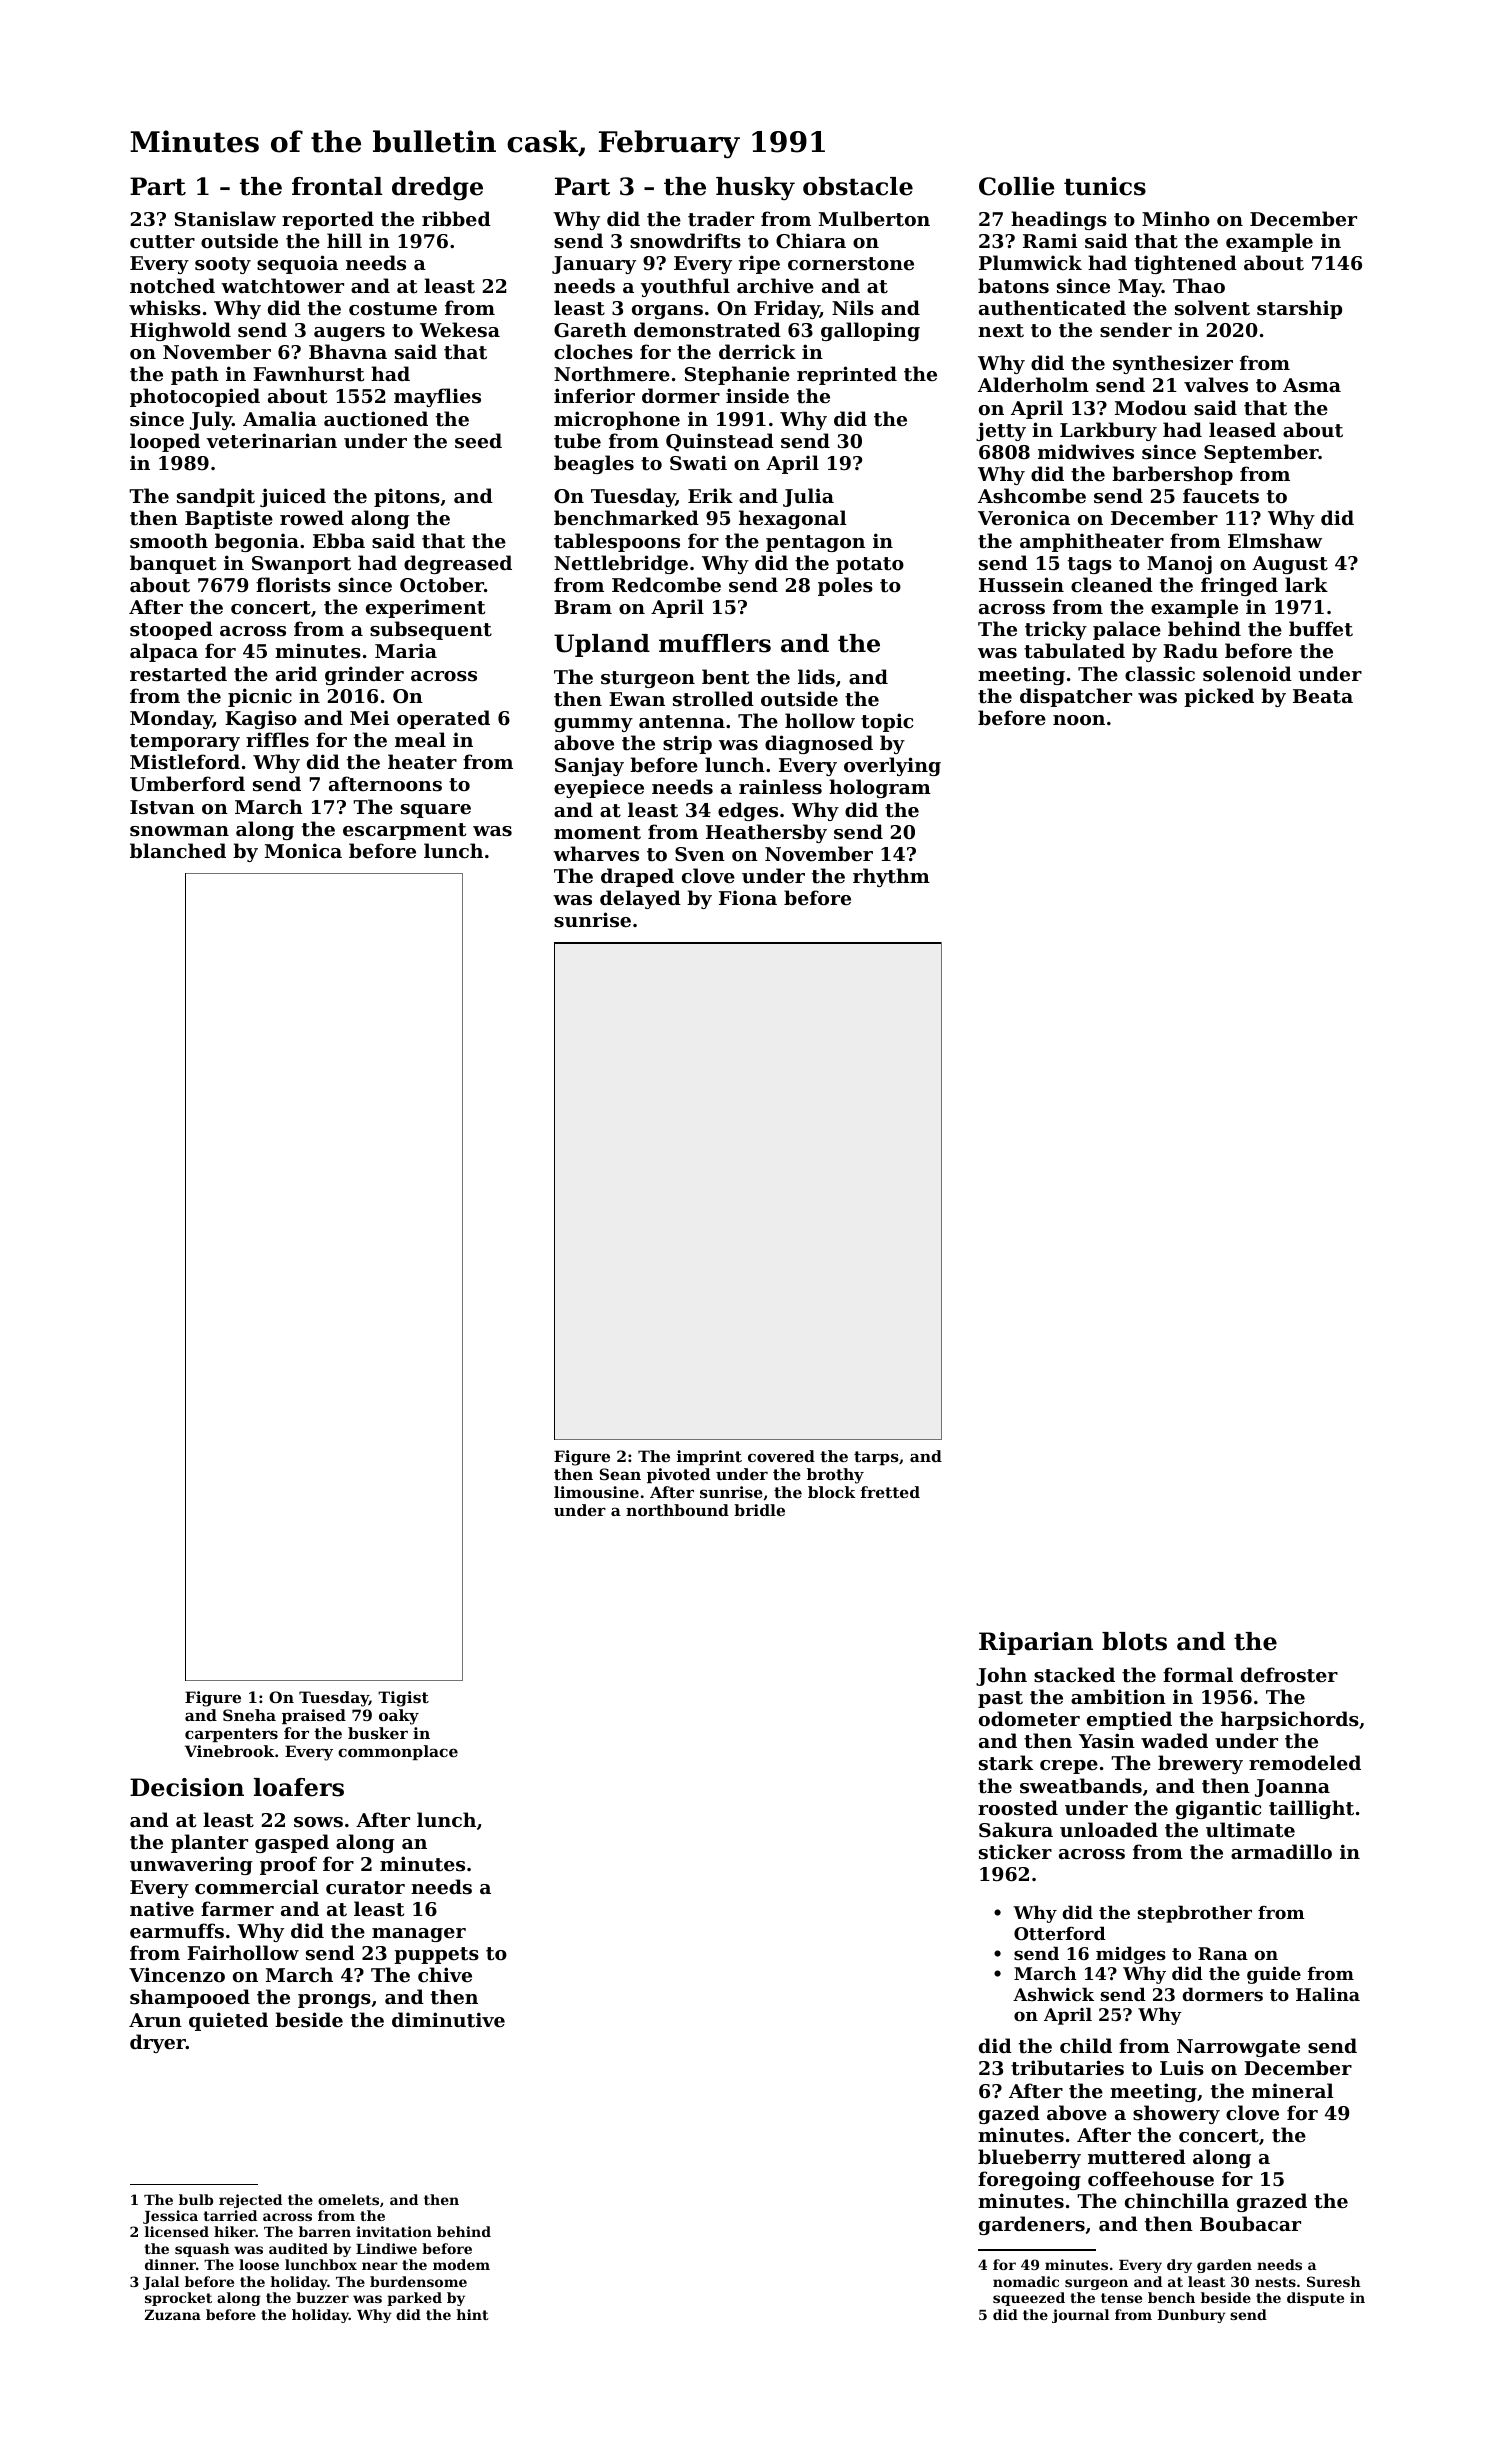 This page has width=1496, height=2464. Describe the element at coordinates (1105, 186) in the page. I see `tunics` at that location.
